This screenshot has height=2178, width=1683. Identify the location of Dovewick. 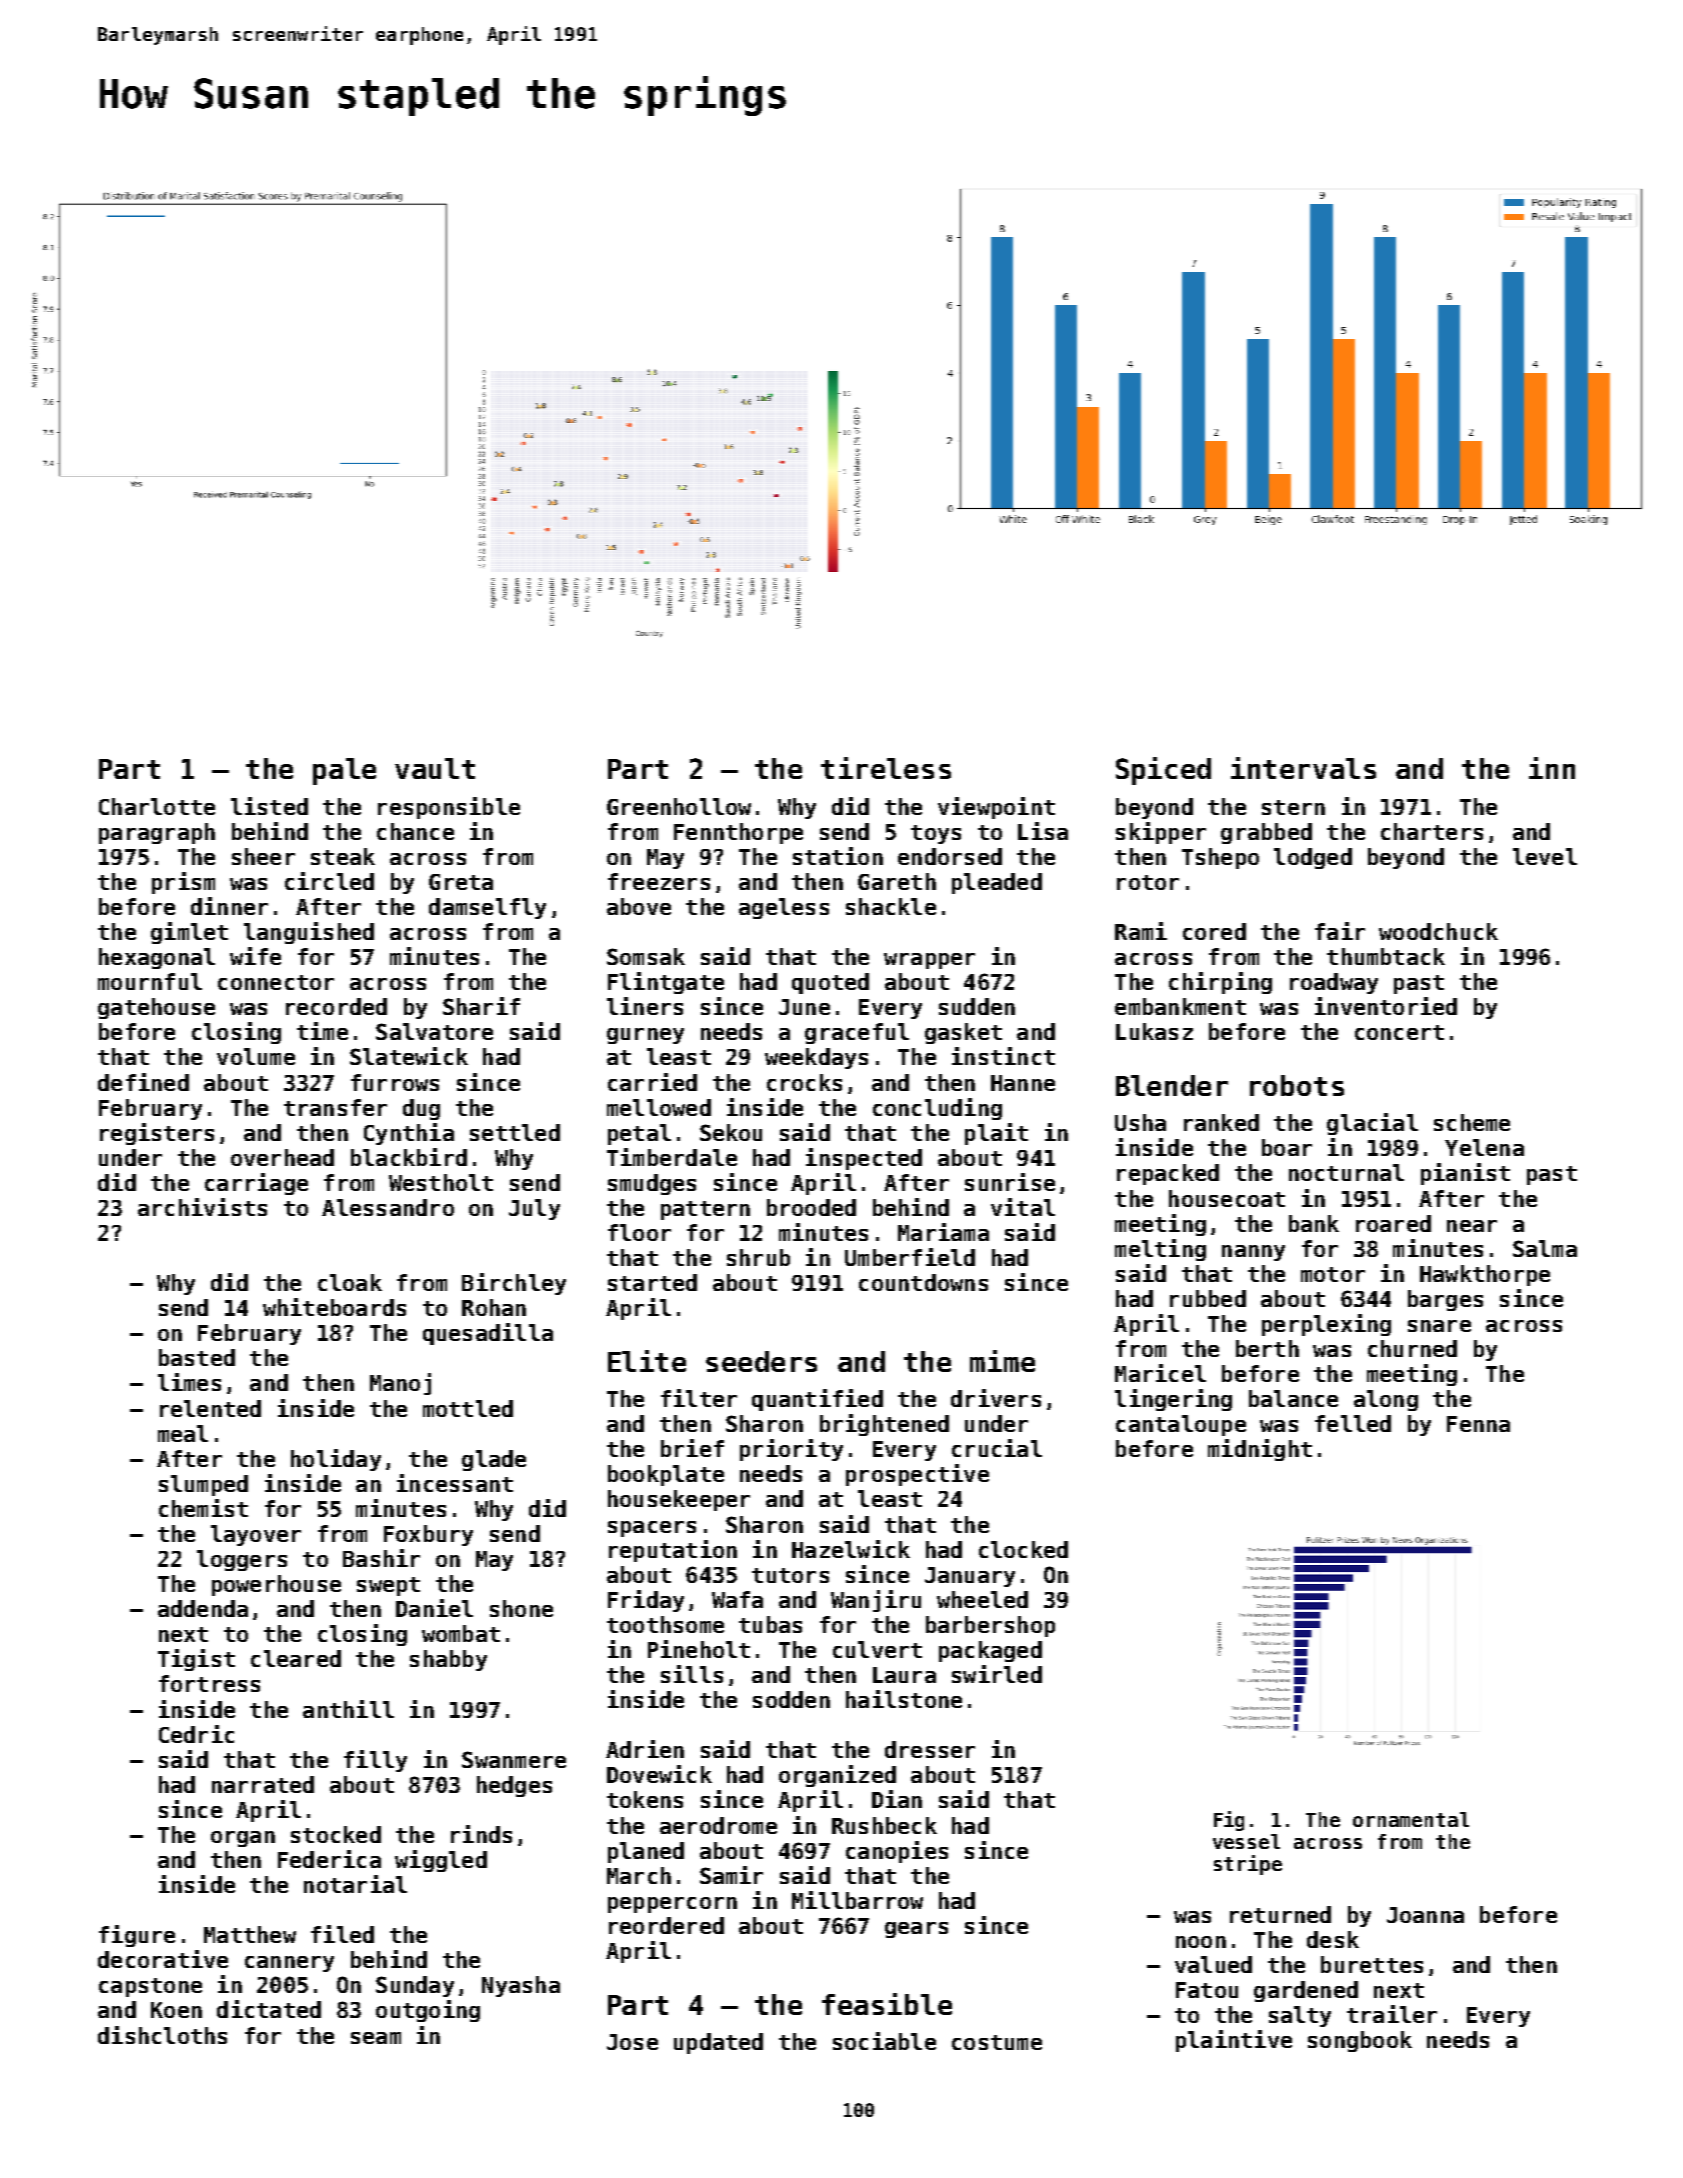
(659, 1774).
